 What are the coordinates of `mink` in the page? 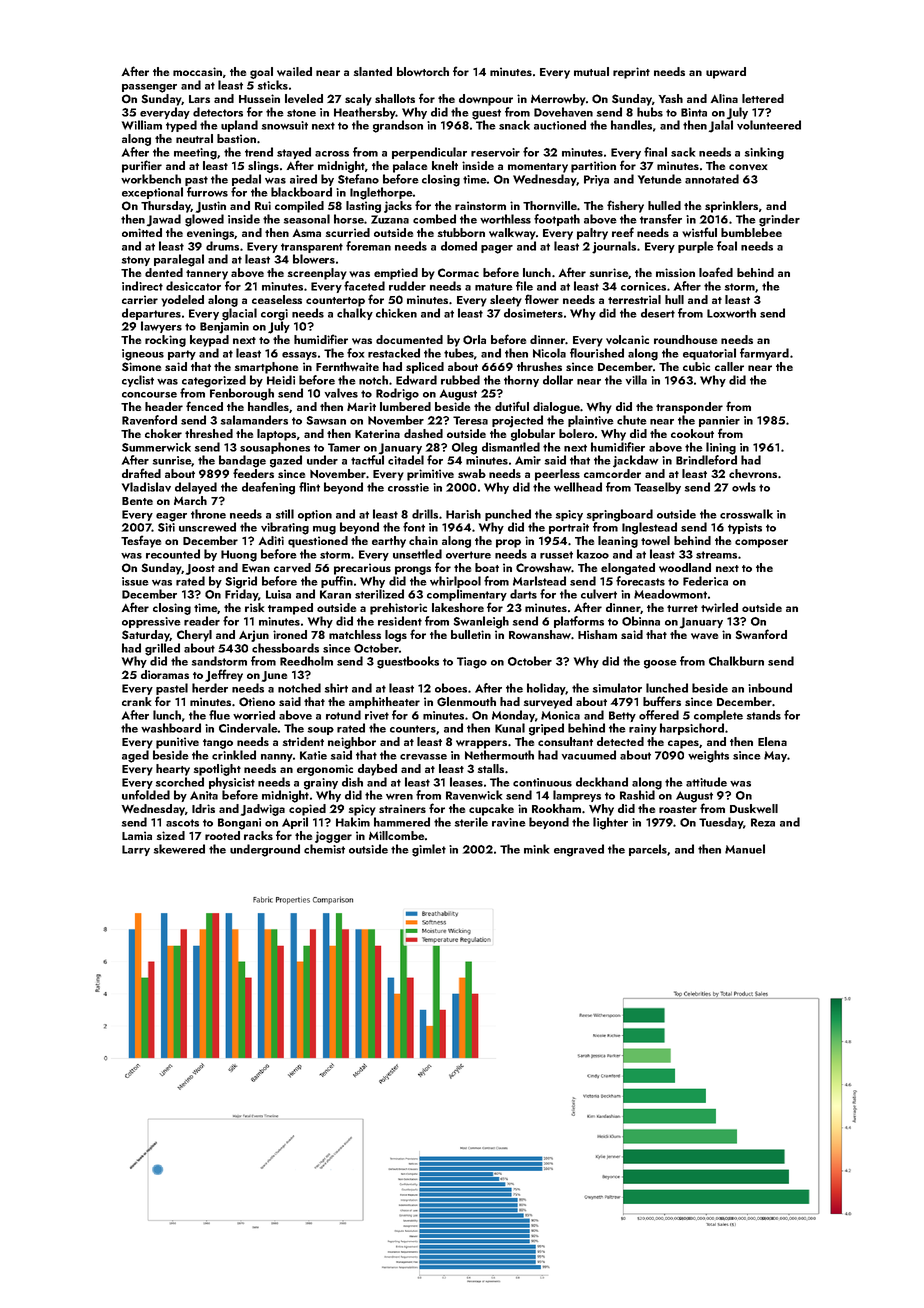 It's located at (536, 849).
